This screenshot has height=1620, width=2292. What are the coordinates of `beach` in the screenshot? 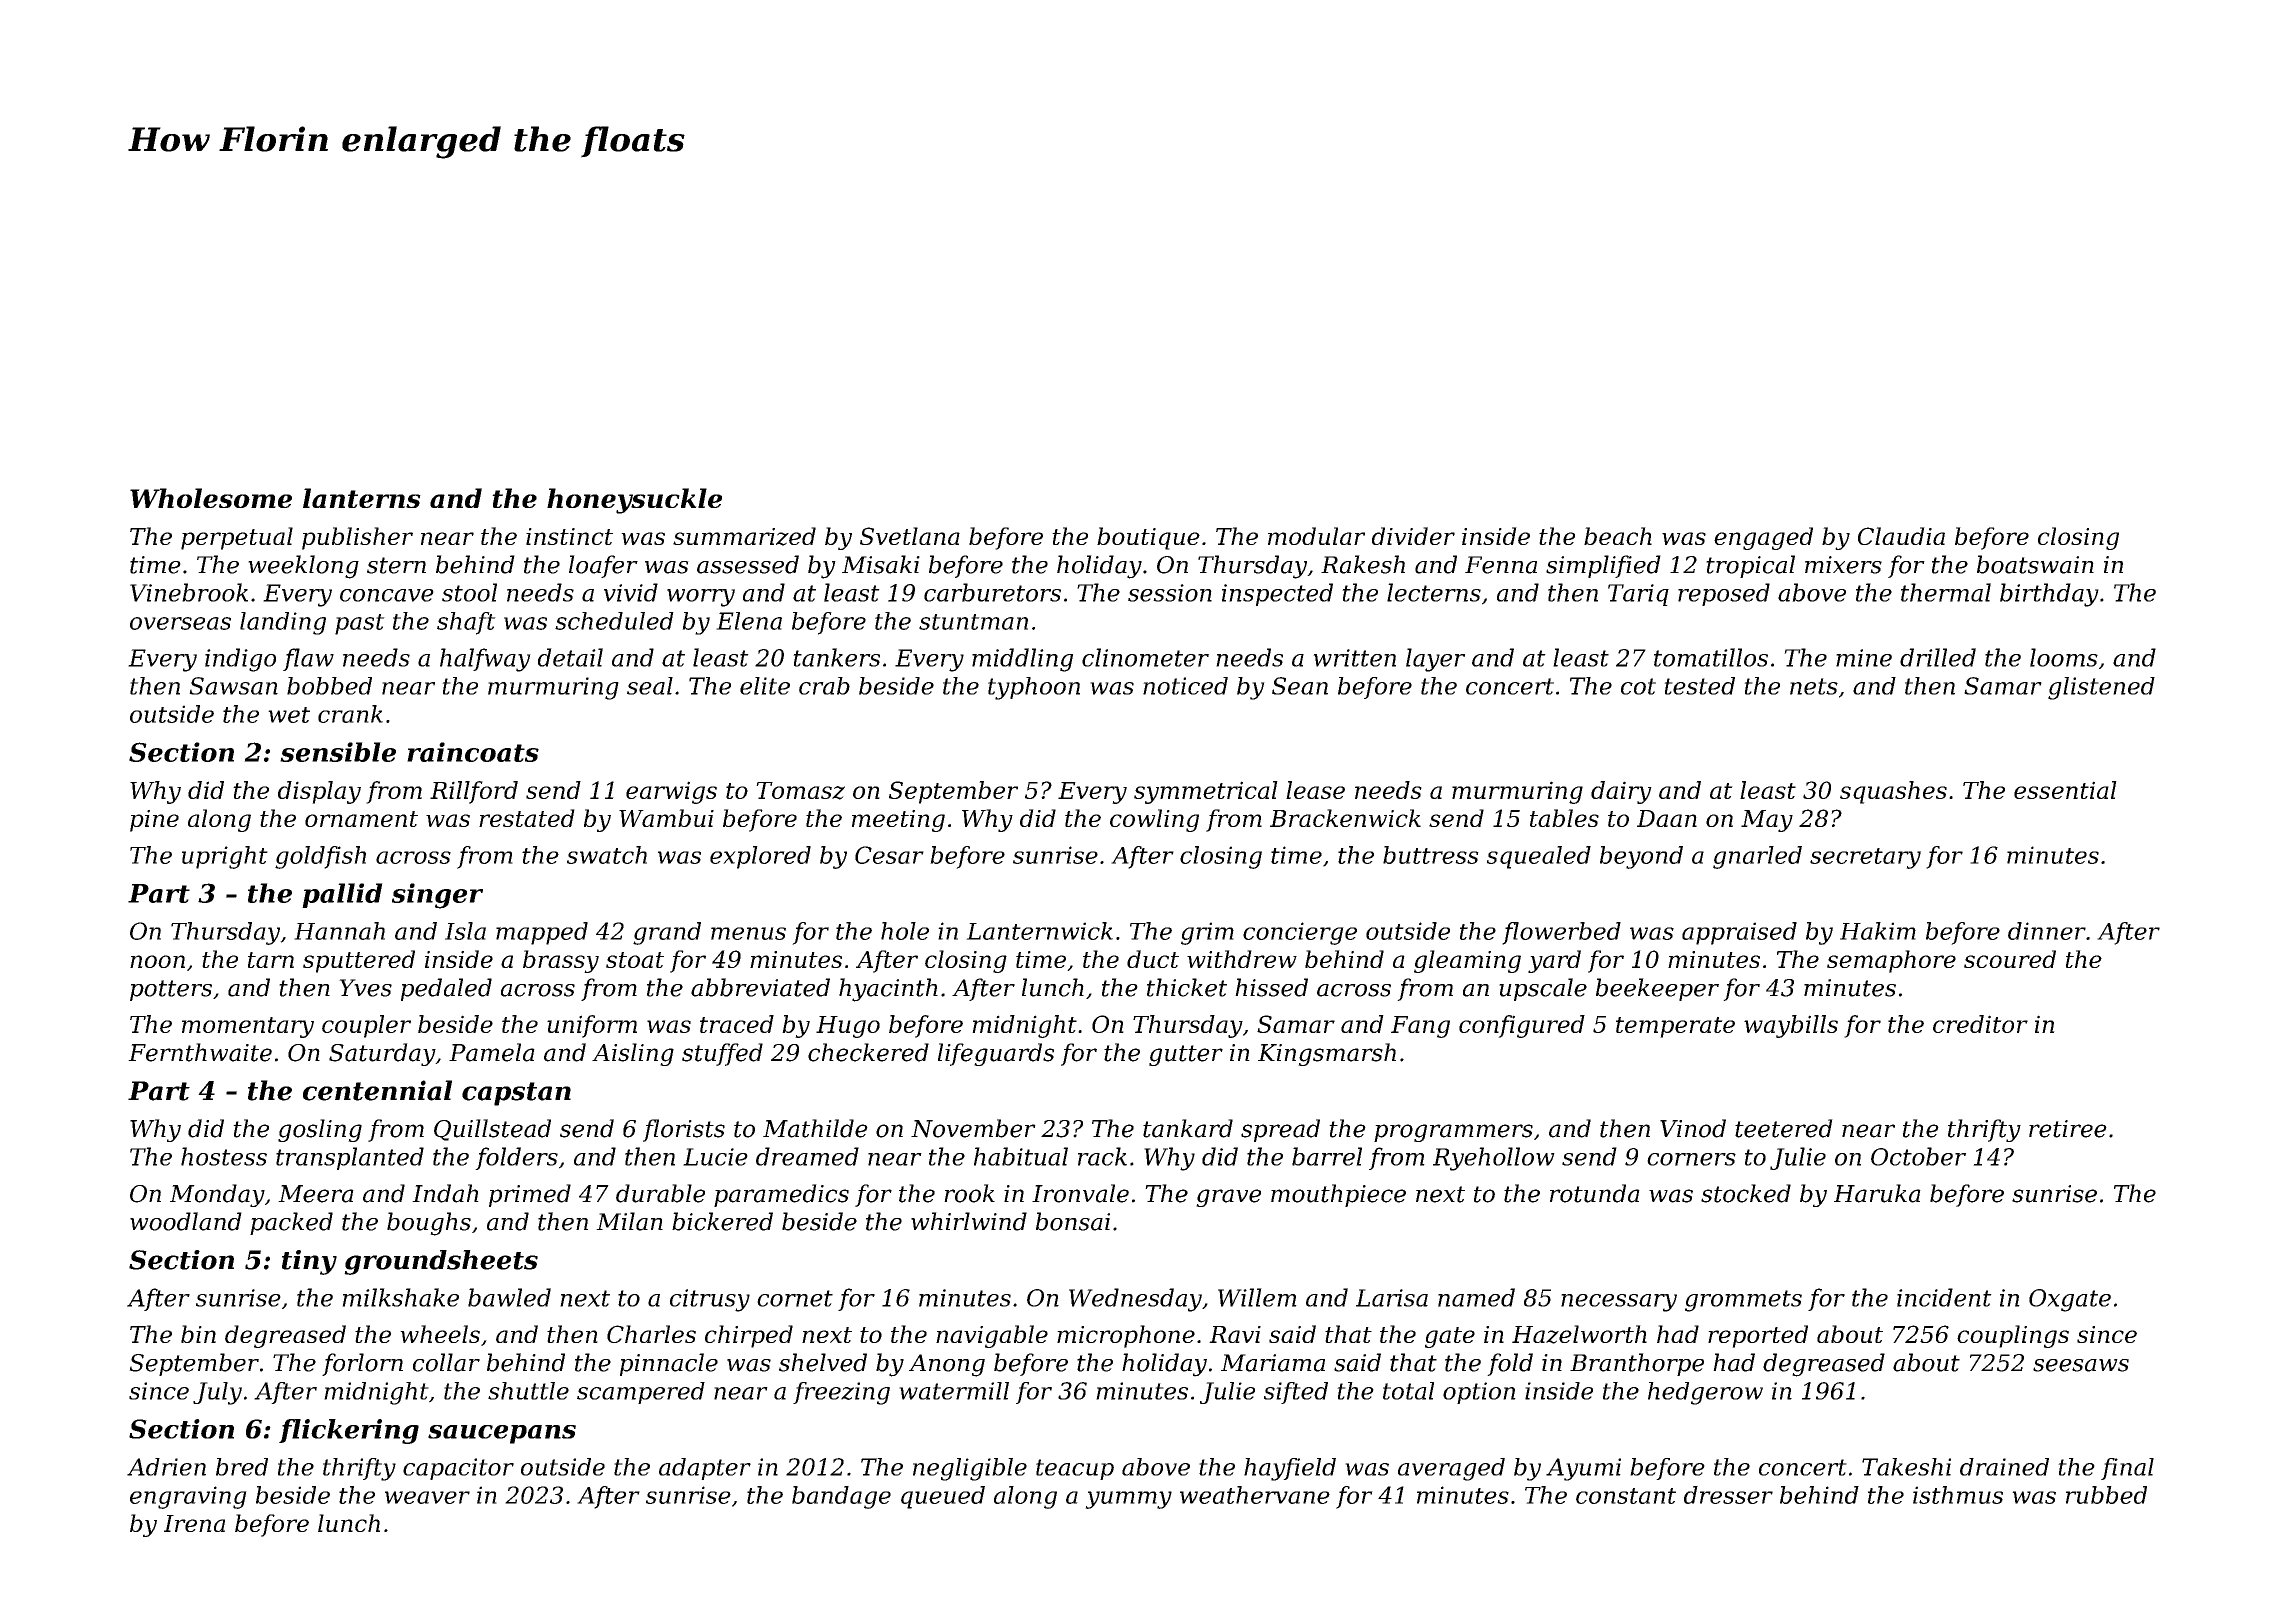 It's located at (1618, 536).
